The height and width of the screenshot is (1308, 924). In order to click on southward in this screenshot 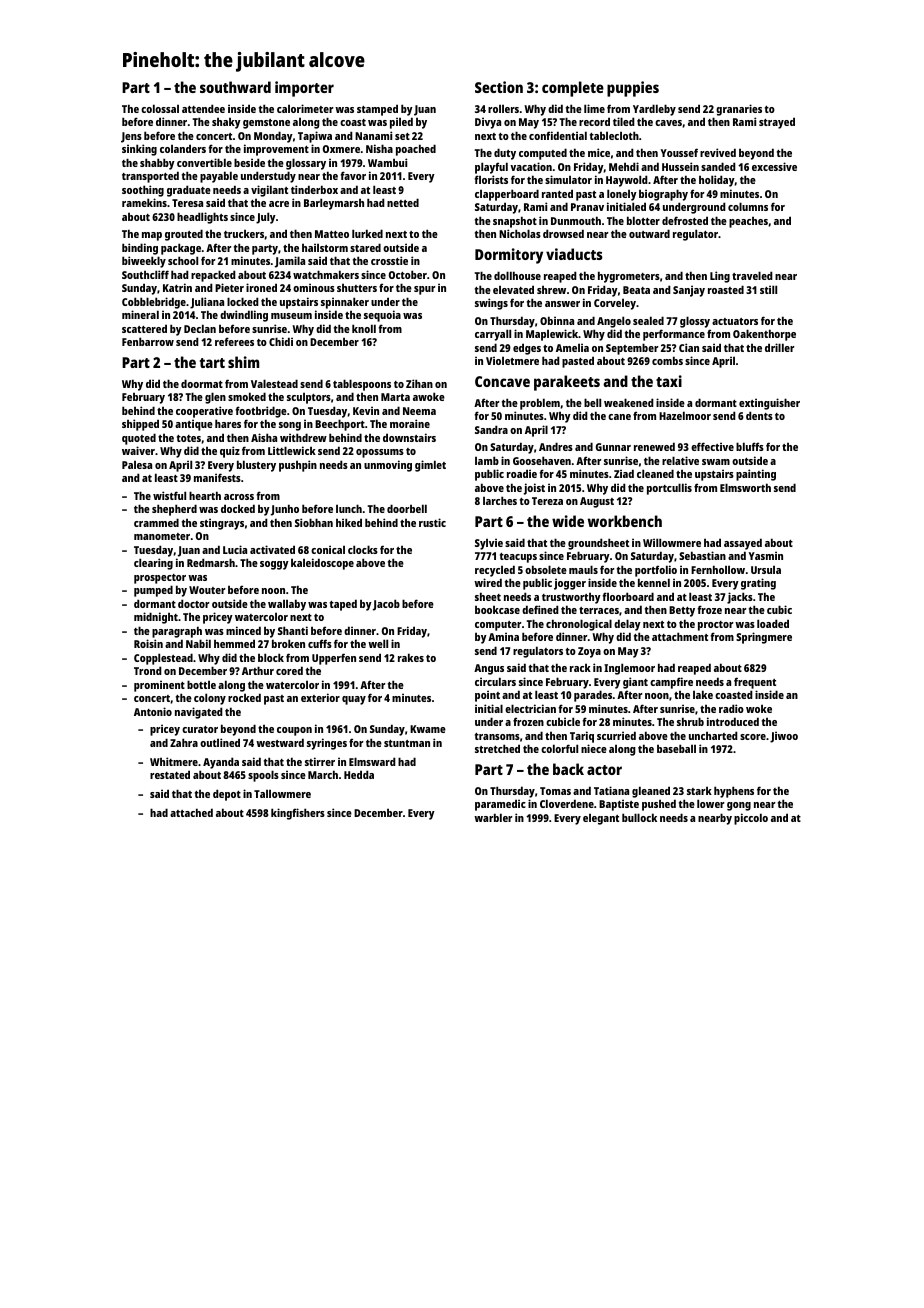, I will do `click(235, 87)`.
